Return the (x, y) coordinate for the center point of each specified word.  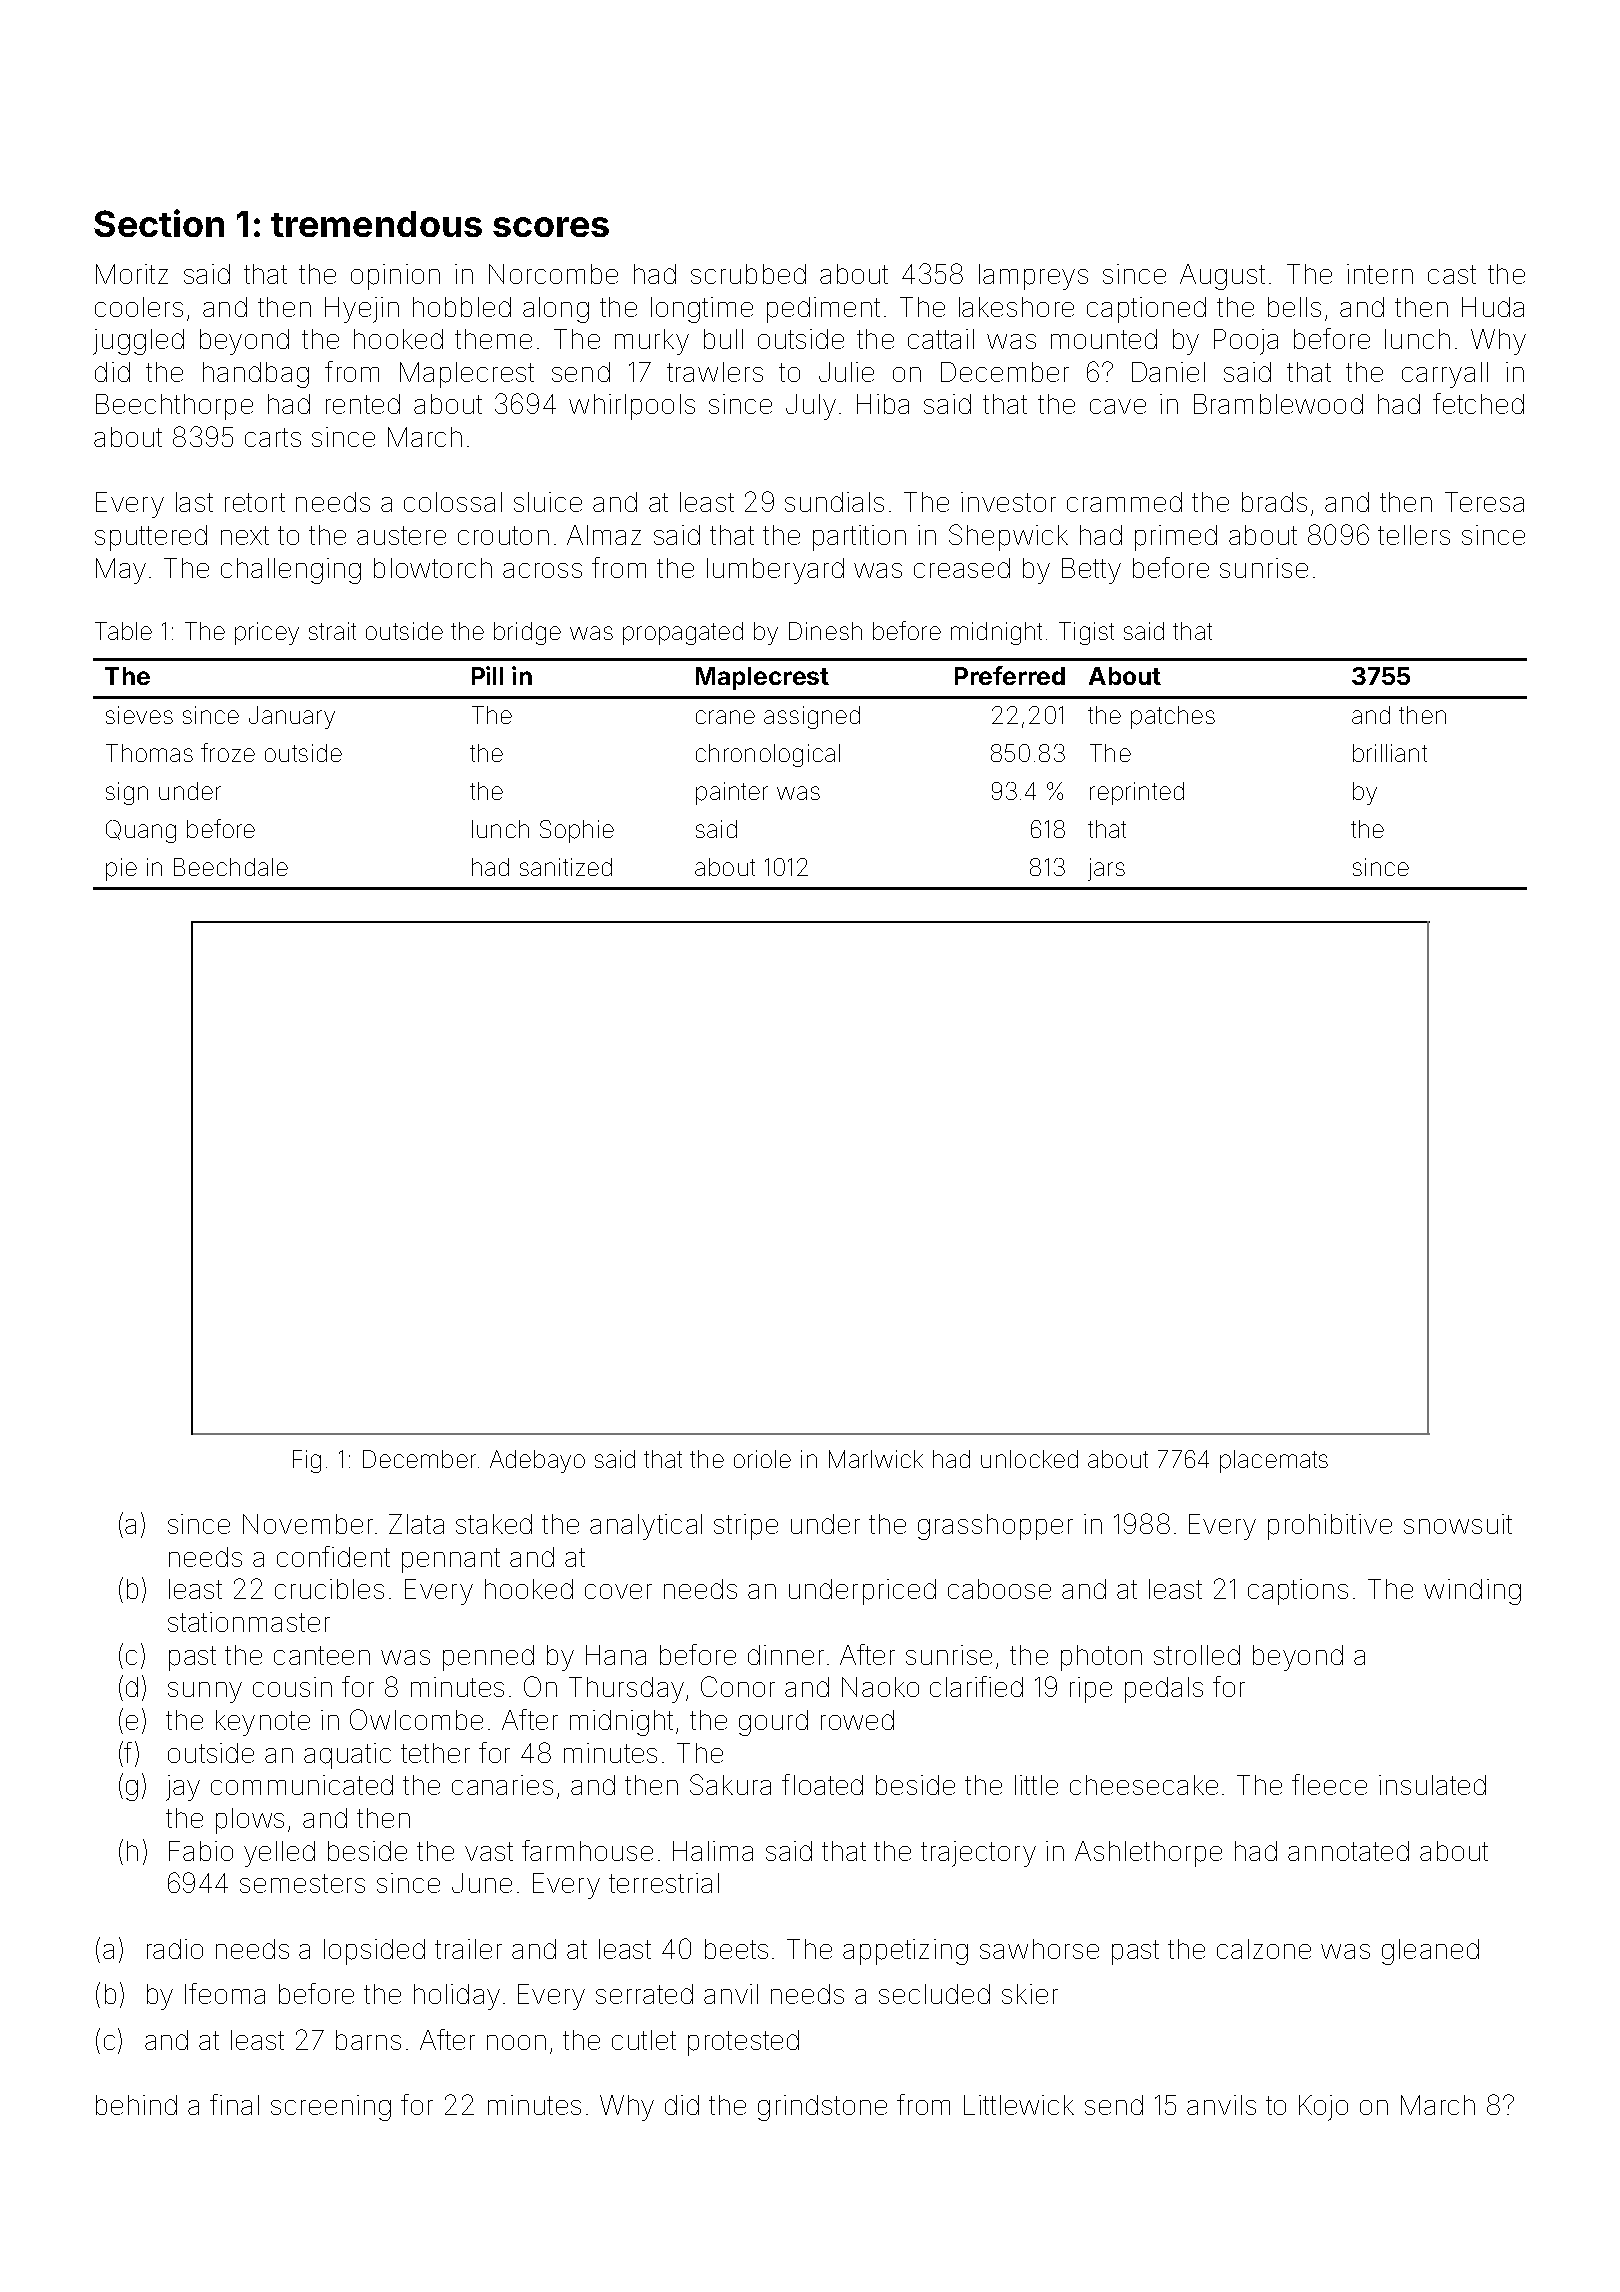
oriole (762, 1459)
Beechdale (231, 867)
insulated (1432, 1785)
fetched (1478, 403)
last (194, 502)
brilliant (1390, 753)
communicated (302, 1785)
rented (363, 404)
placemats (1274, 1461)
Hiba (883, 404)
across (542, 570)
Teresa (1484, 502)
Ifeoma (225, 1993)
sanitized (566, 867)
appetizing (905, 1952)
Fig (307, 1461)
